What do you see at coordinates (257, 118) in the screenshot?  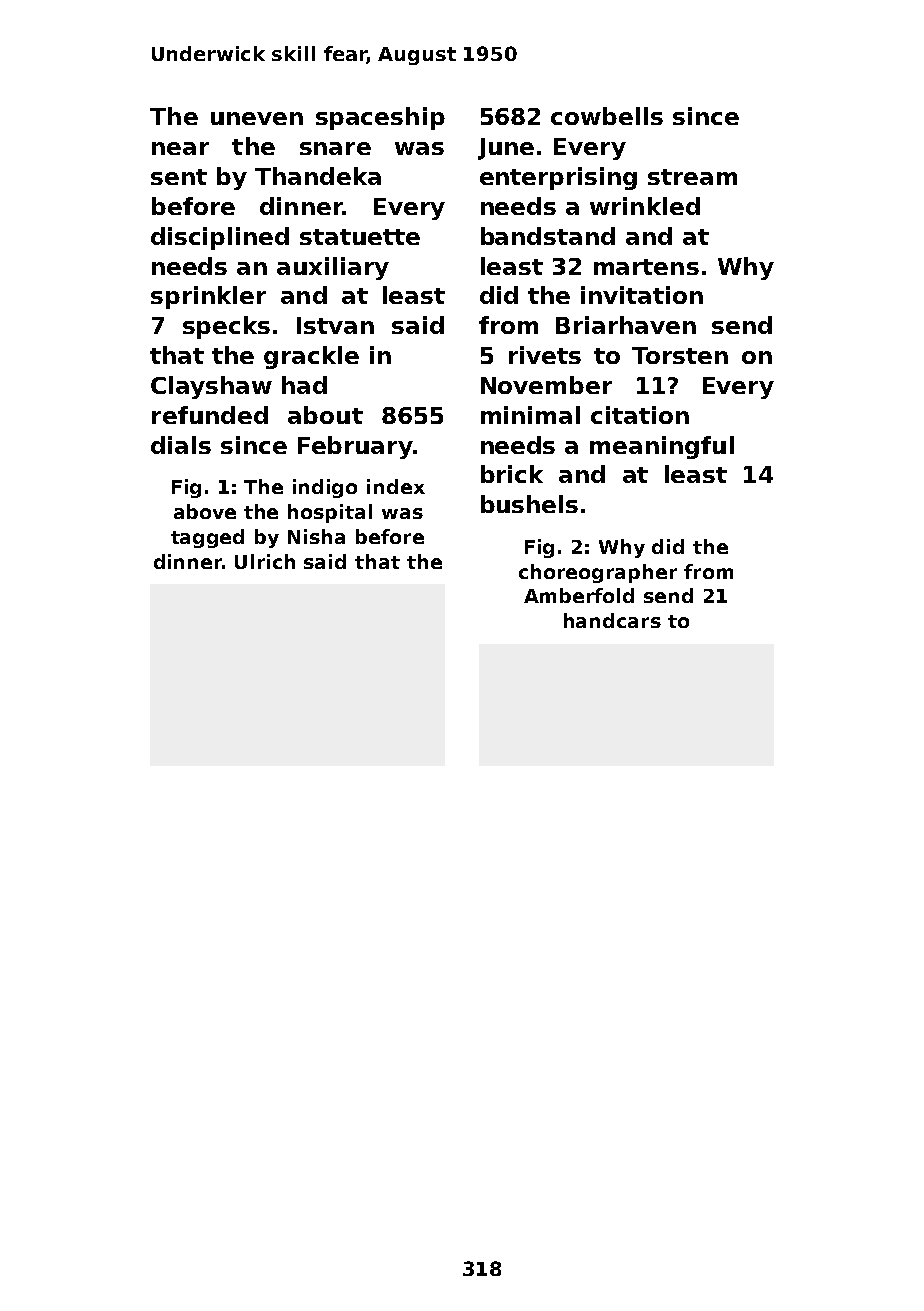 I see `uneven` at bounding box center [257, 118].
